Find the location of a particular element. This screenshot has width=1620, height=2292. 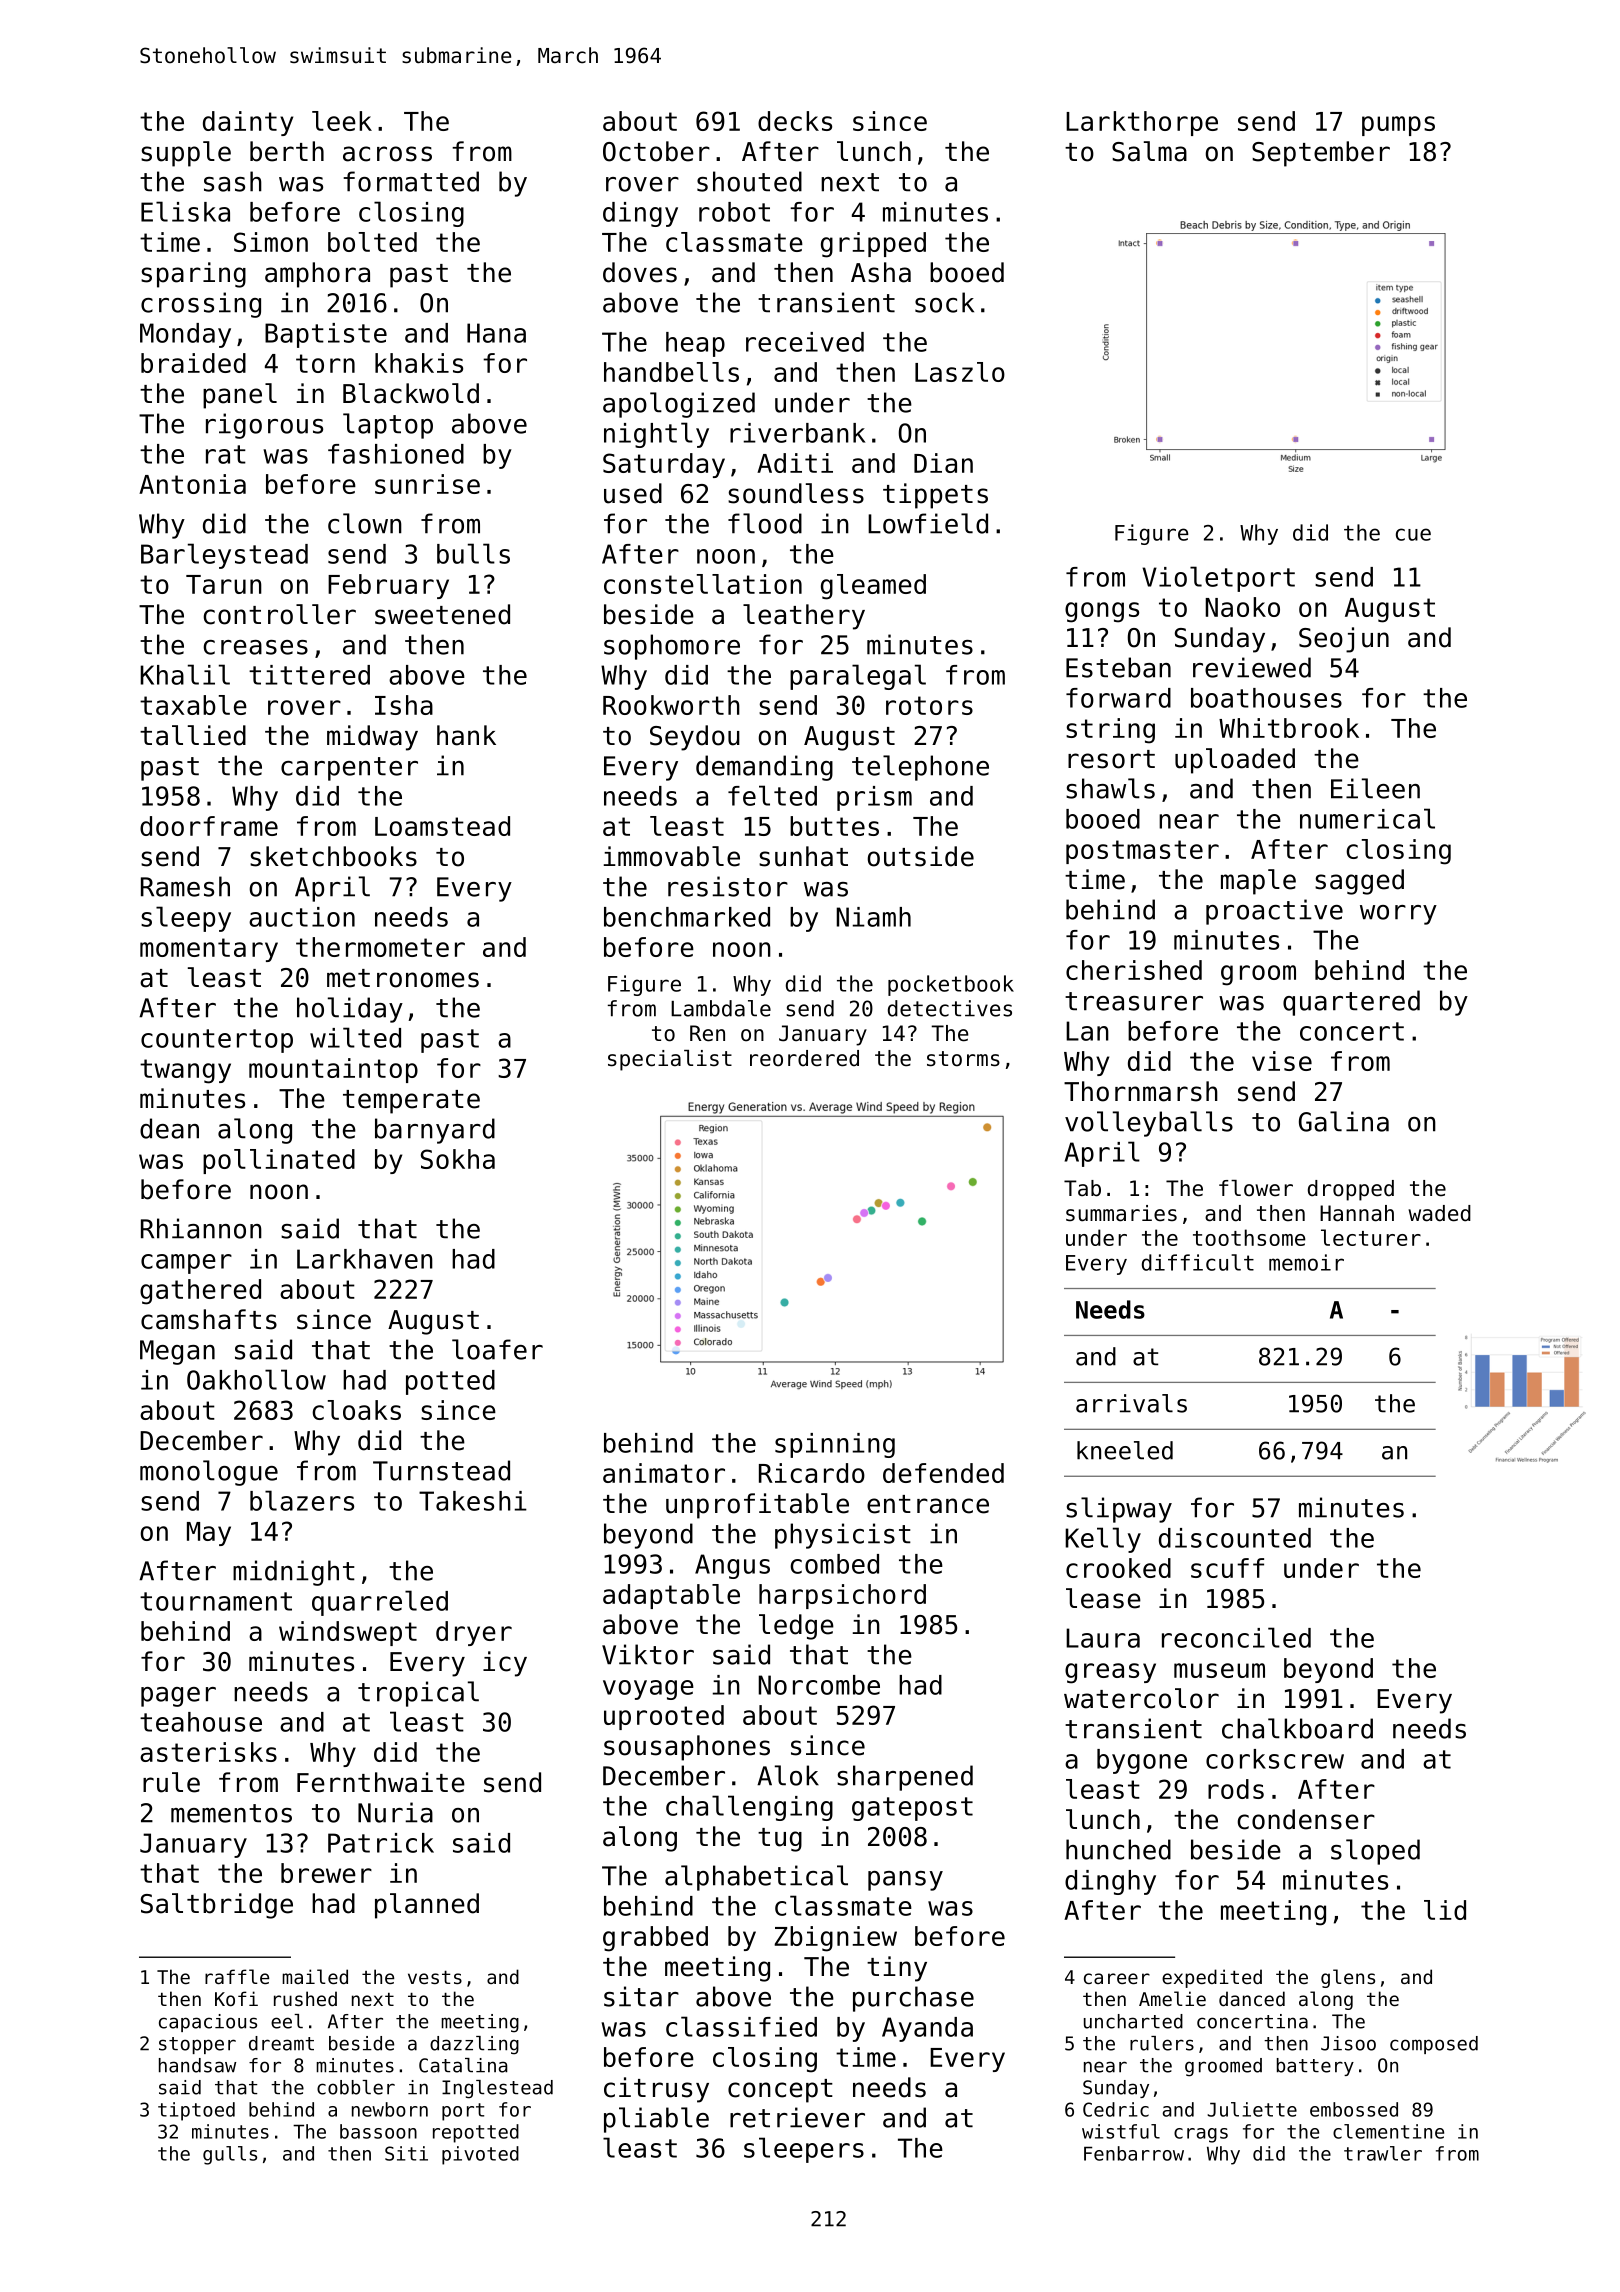

gulls is located at coordinates (230, 2155).
